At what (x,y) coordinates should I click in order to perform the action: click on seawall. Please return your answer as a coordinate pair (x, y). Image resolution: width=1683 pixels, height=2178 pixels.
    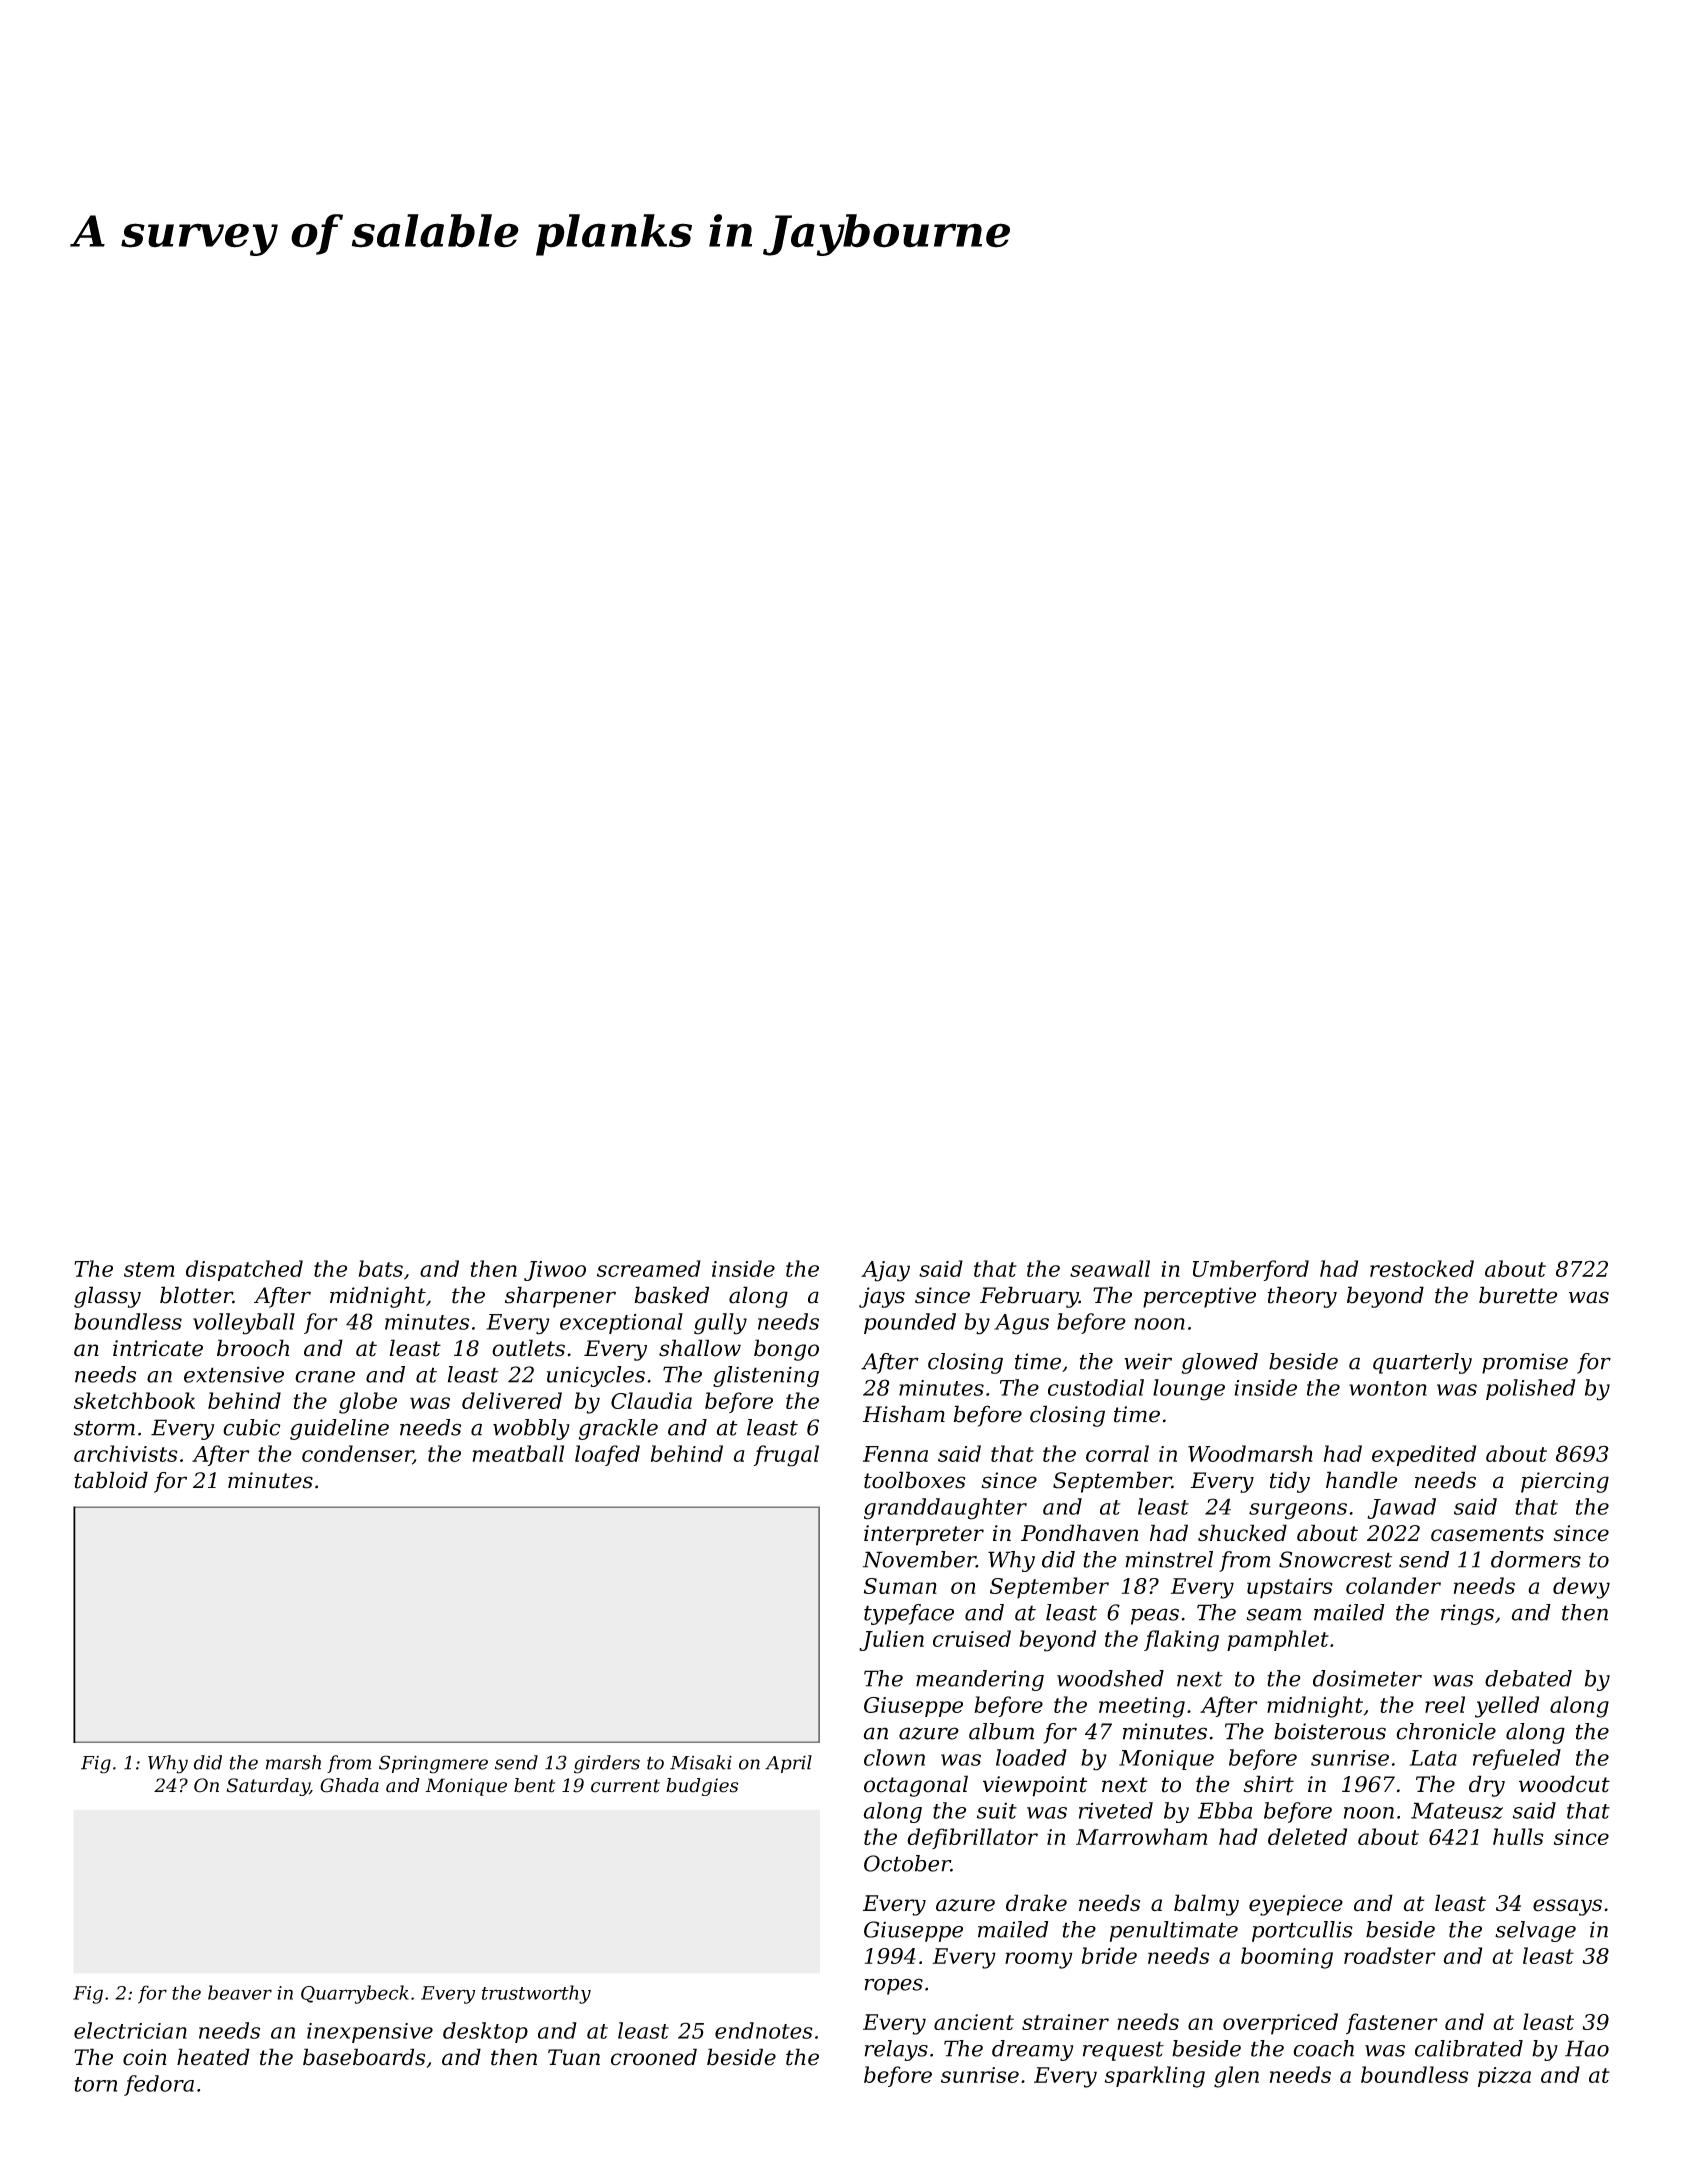
    Looking at the image, I should click on (1110, 1268).
